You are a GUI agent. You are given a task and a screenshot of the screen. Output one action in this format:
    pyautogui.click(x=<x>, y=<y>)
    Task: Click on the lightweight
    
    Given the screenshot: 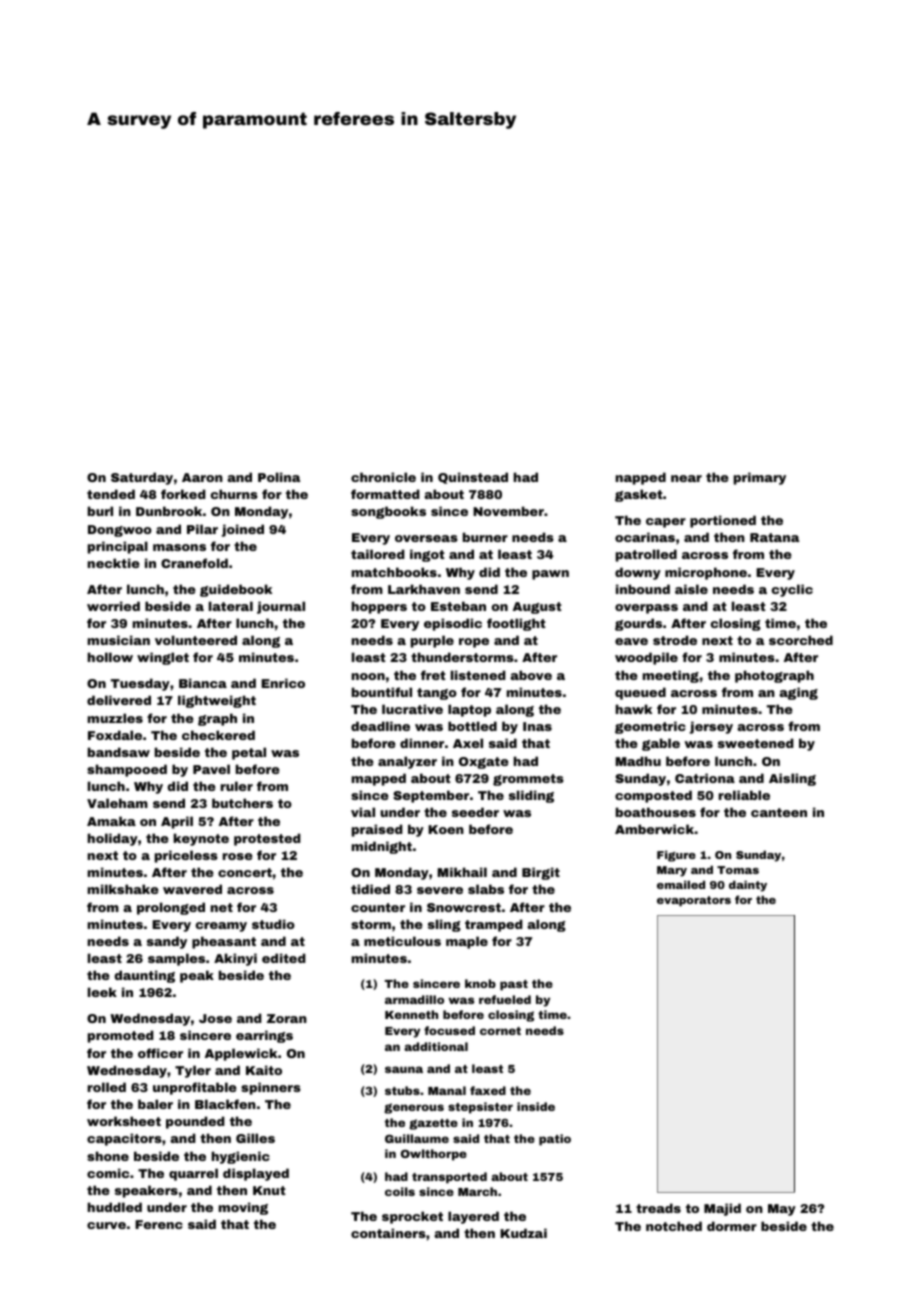 What is the action you would take?
    pyautogui.click(x=217, y=701)
